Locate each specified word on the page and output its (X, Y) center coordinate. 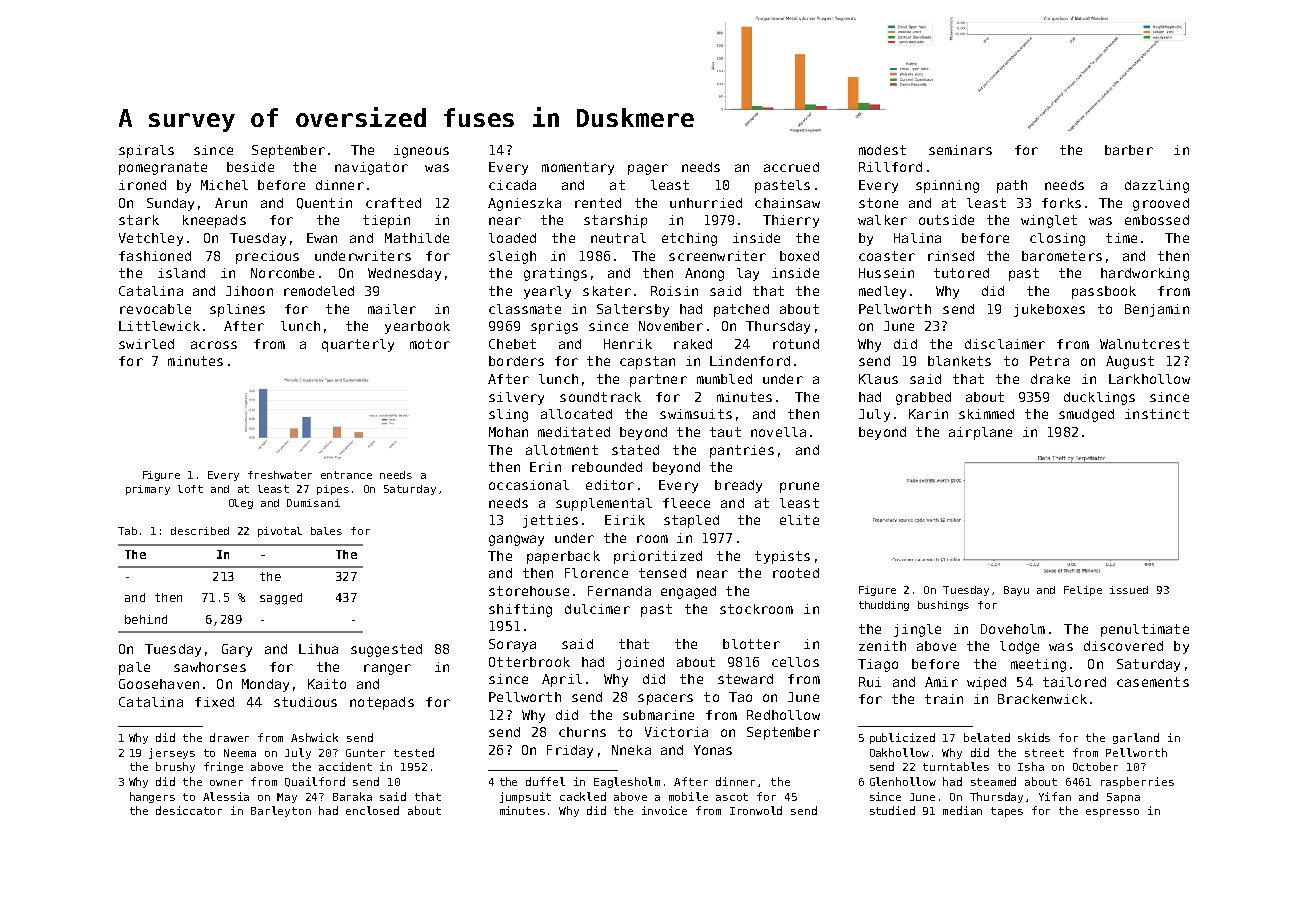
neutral (618, 238)
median (962, 810)
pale (134, 668)
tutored (961, 273)
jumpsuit (525, 797)
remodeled (319, 291)
